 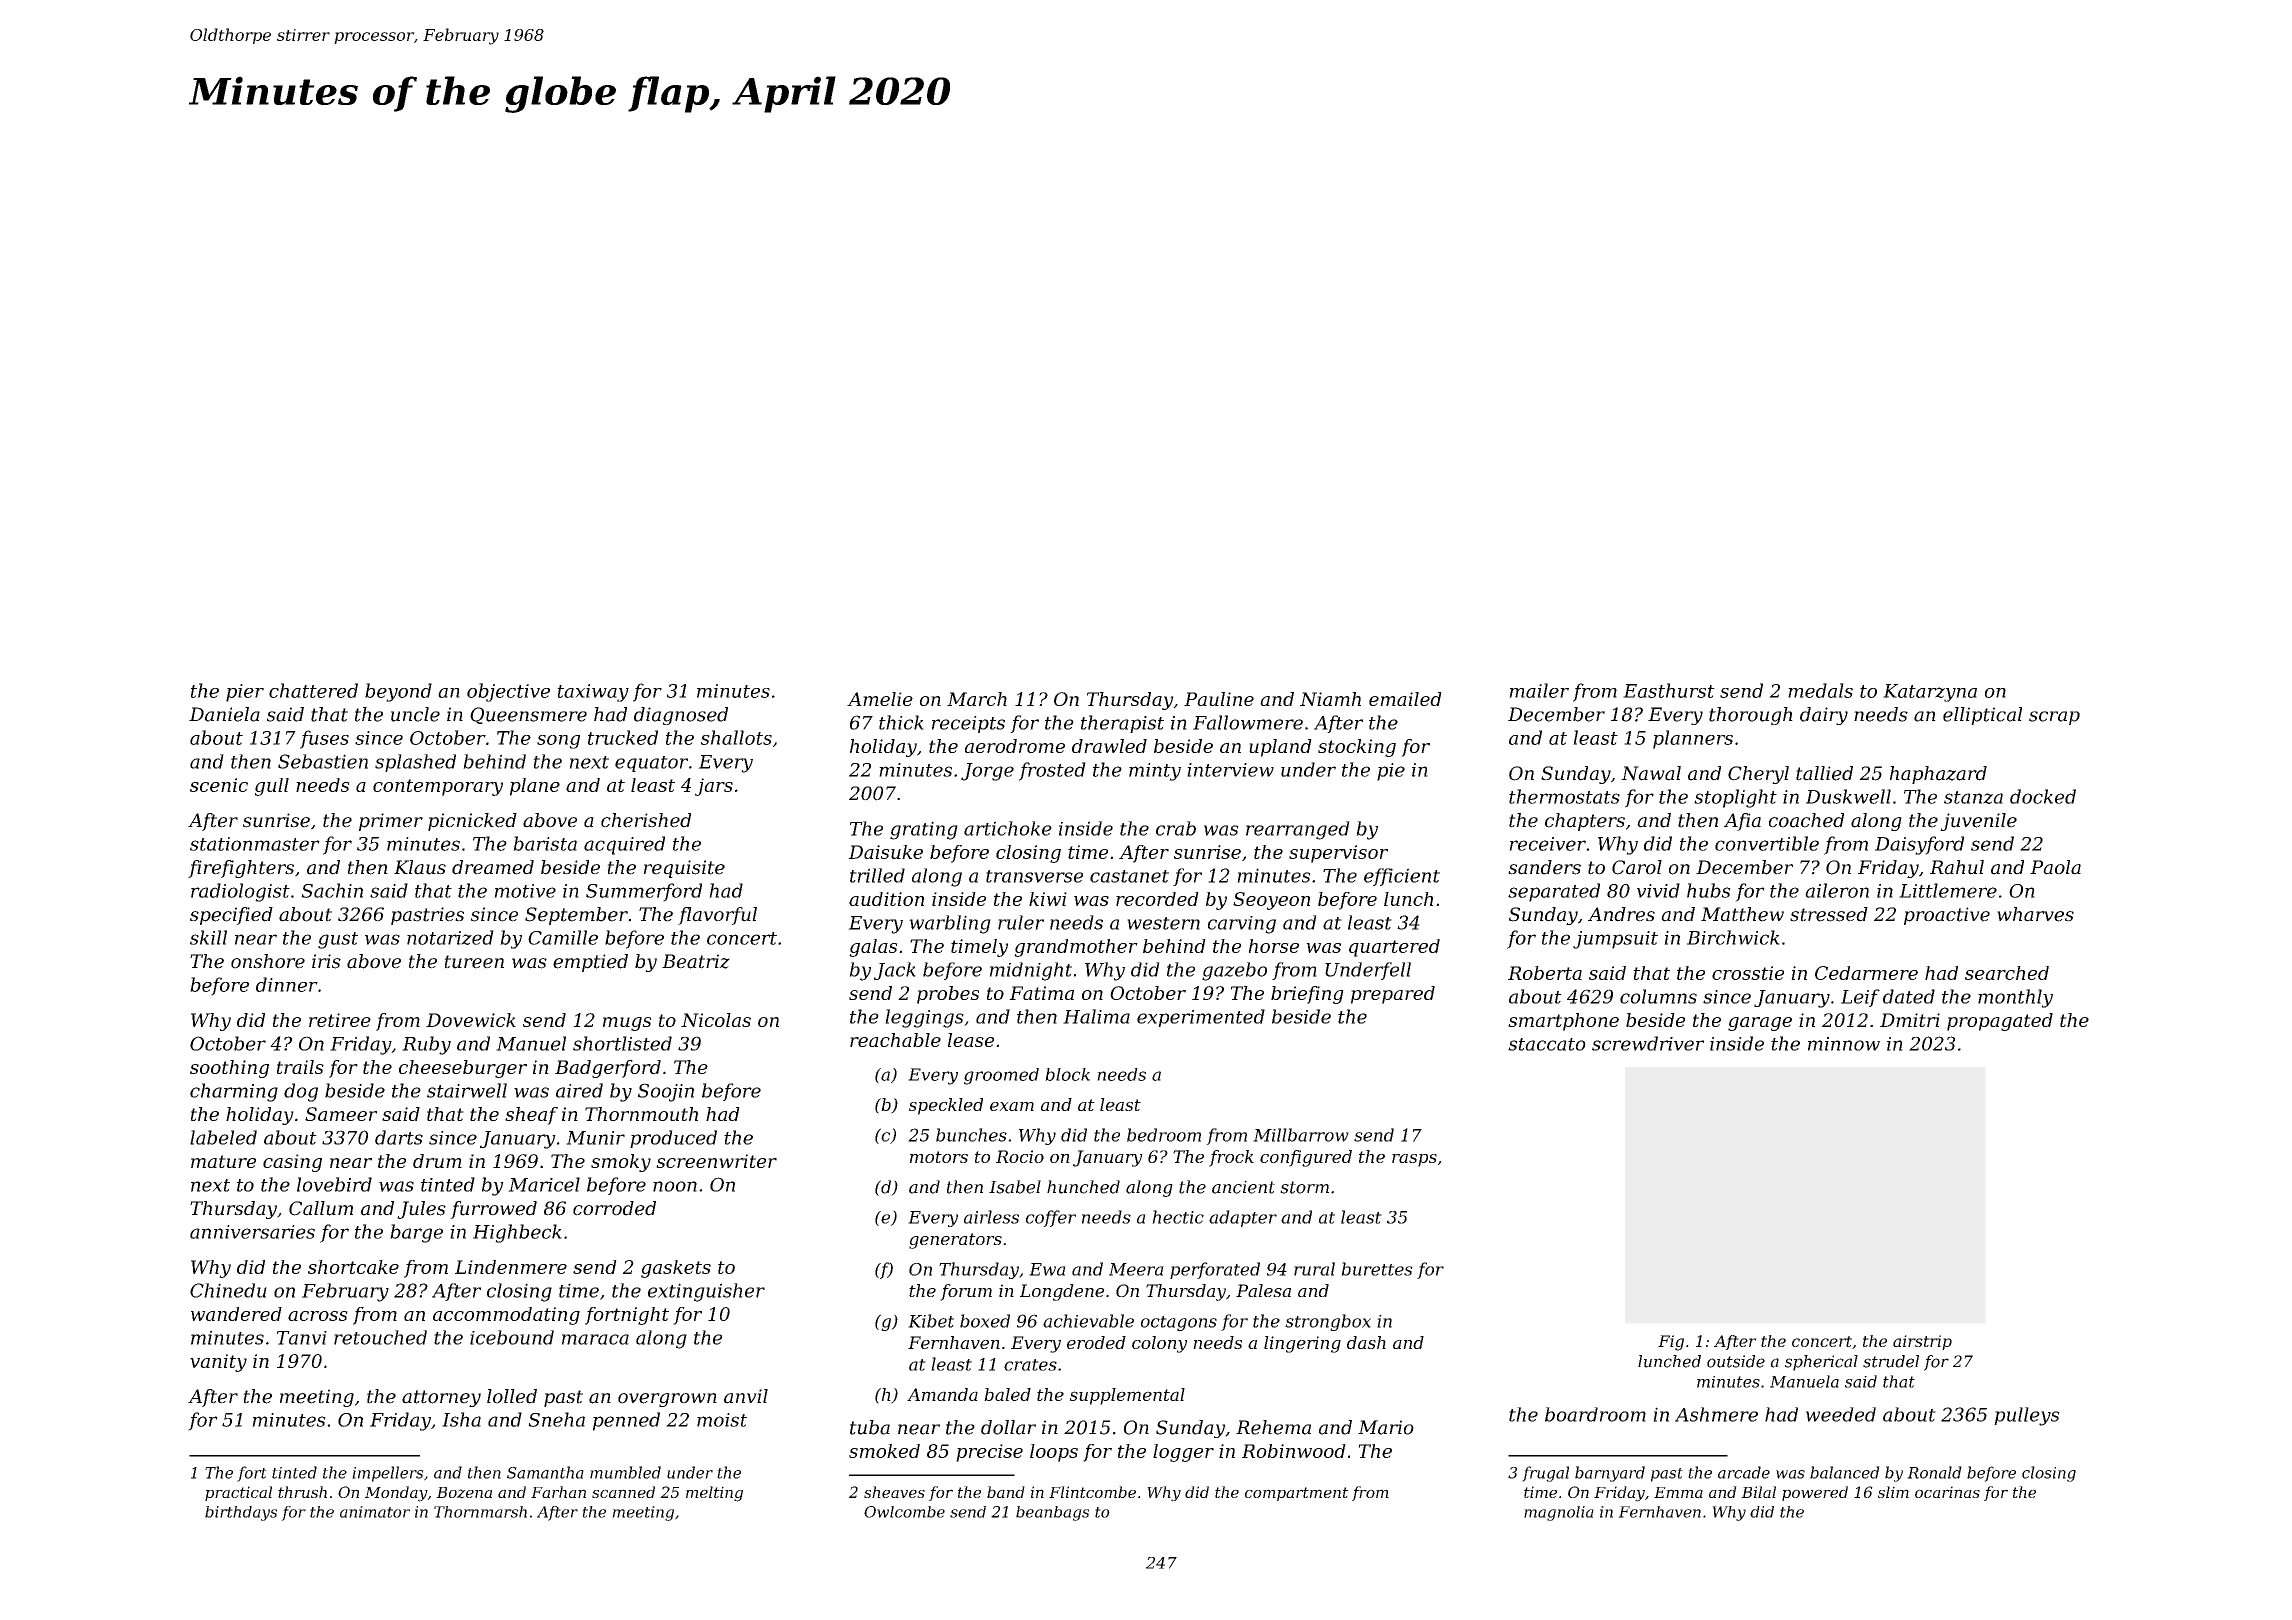 What do you see at coordinates (512, 1337) in the page?
I see `icebound` at bounding box center [512, 1337].
